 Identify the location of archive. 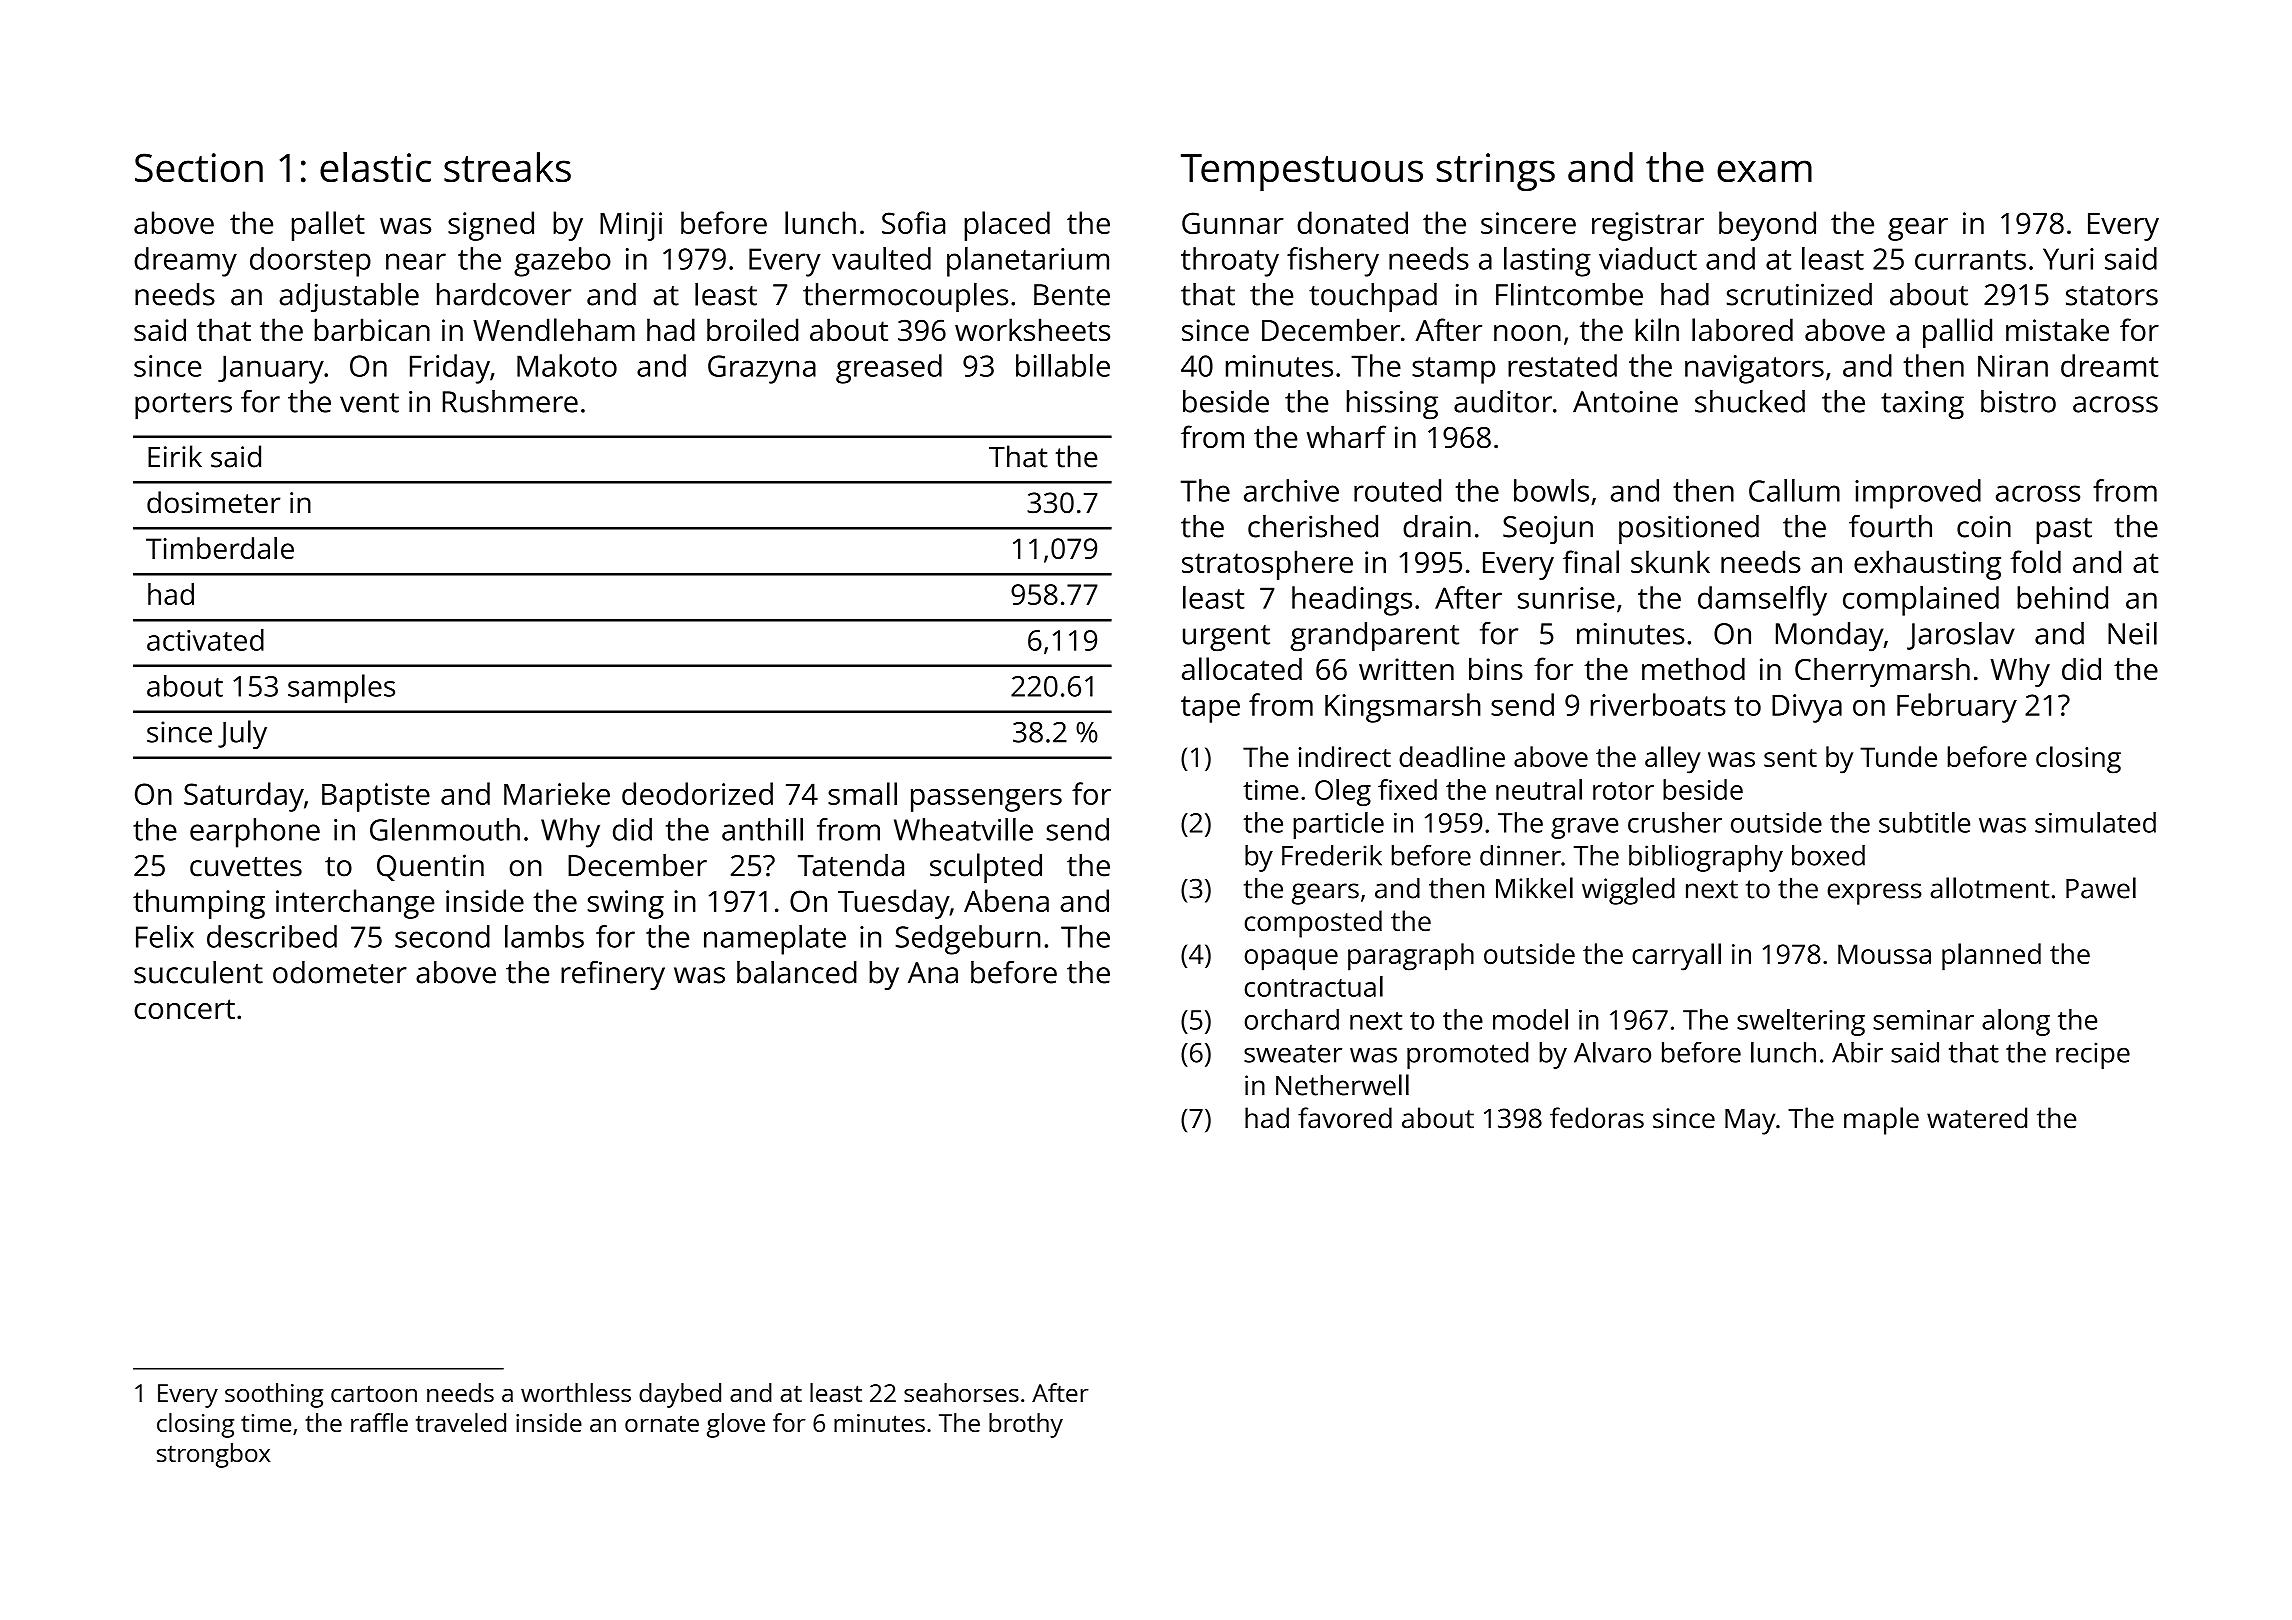
(1291, 490).
